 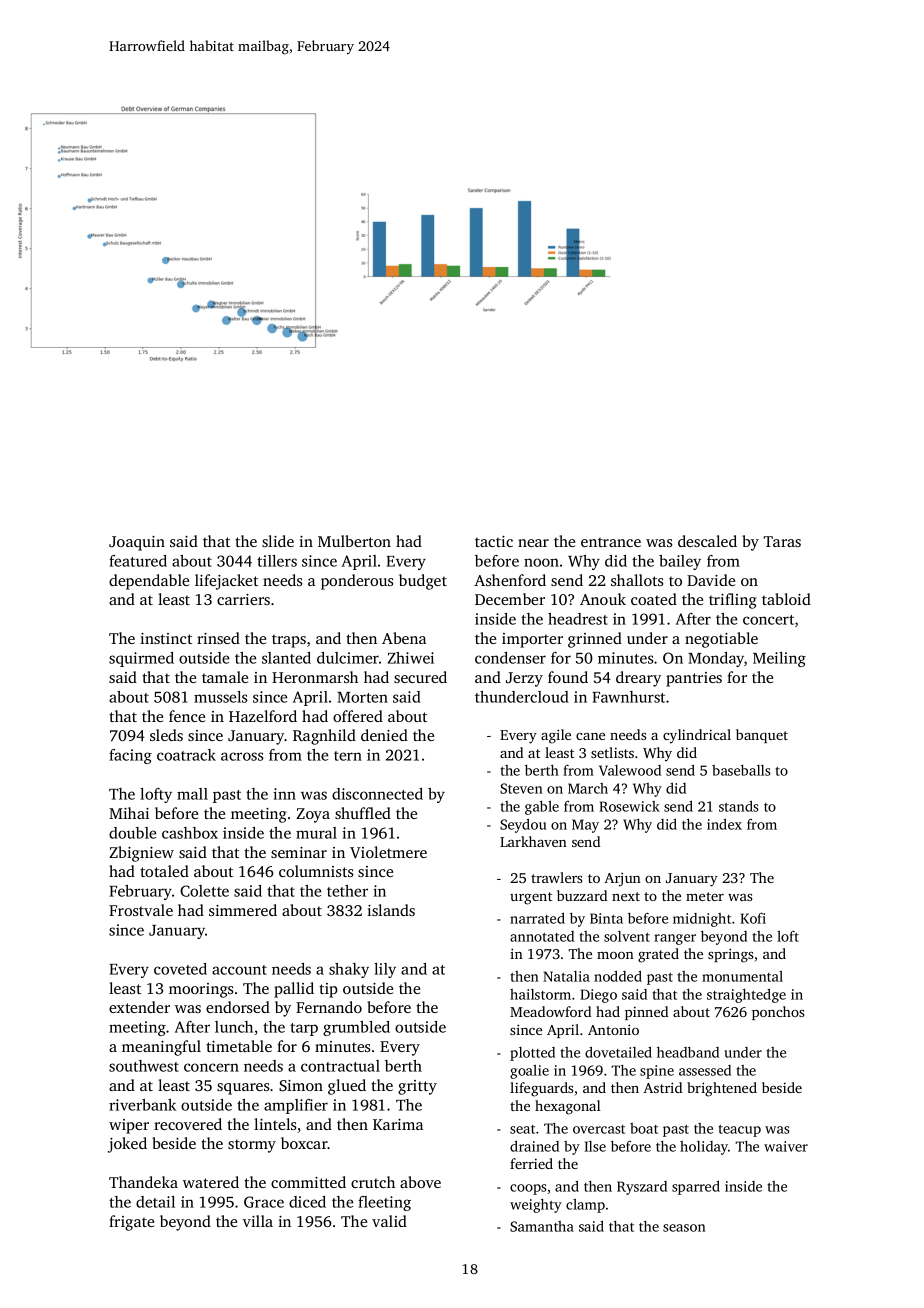 What do you see at coordinates (166, 638) in the document?
I see `instinct` at bounding box center [166, 638].
